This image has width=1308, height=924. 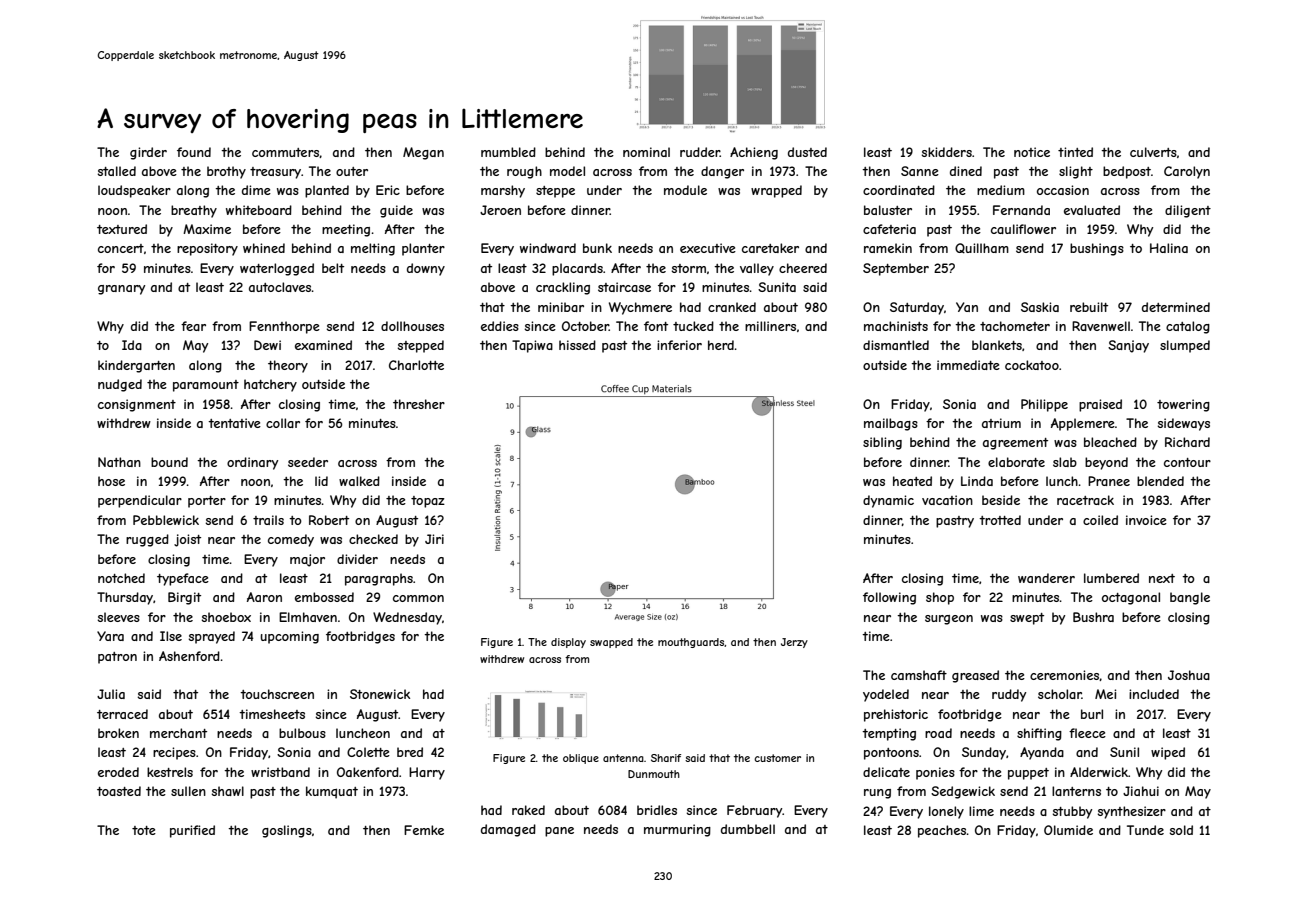 What do you see at coordinates (178, 733) in the image?
I see `merchant` at bounding box center [178, 733].
